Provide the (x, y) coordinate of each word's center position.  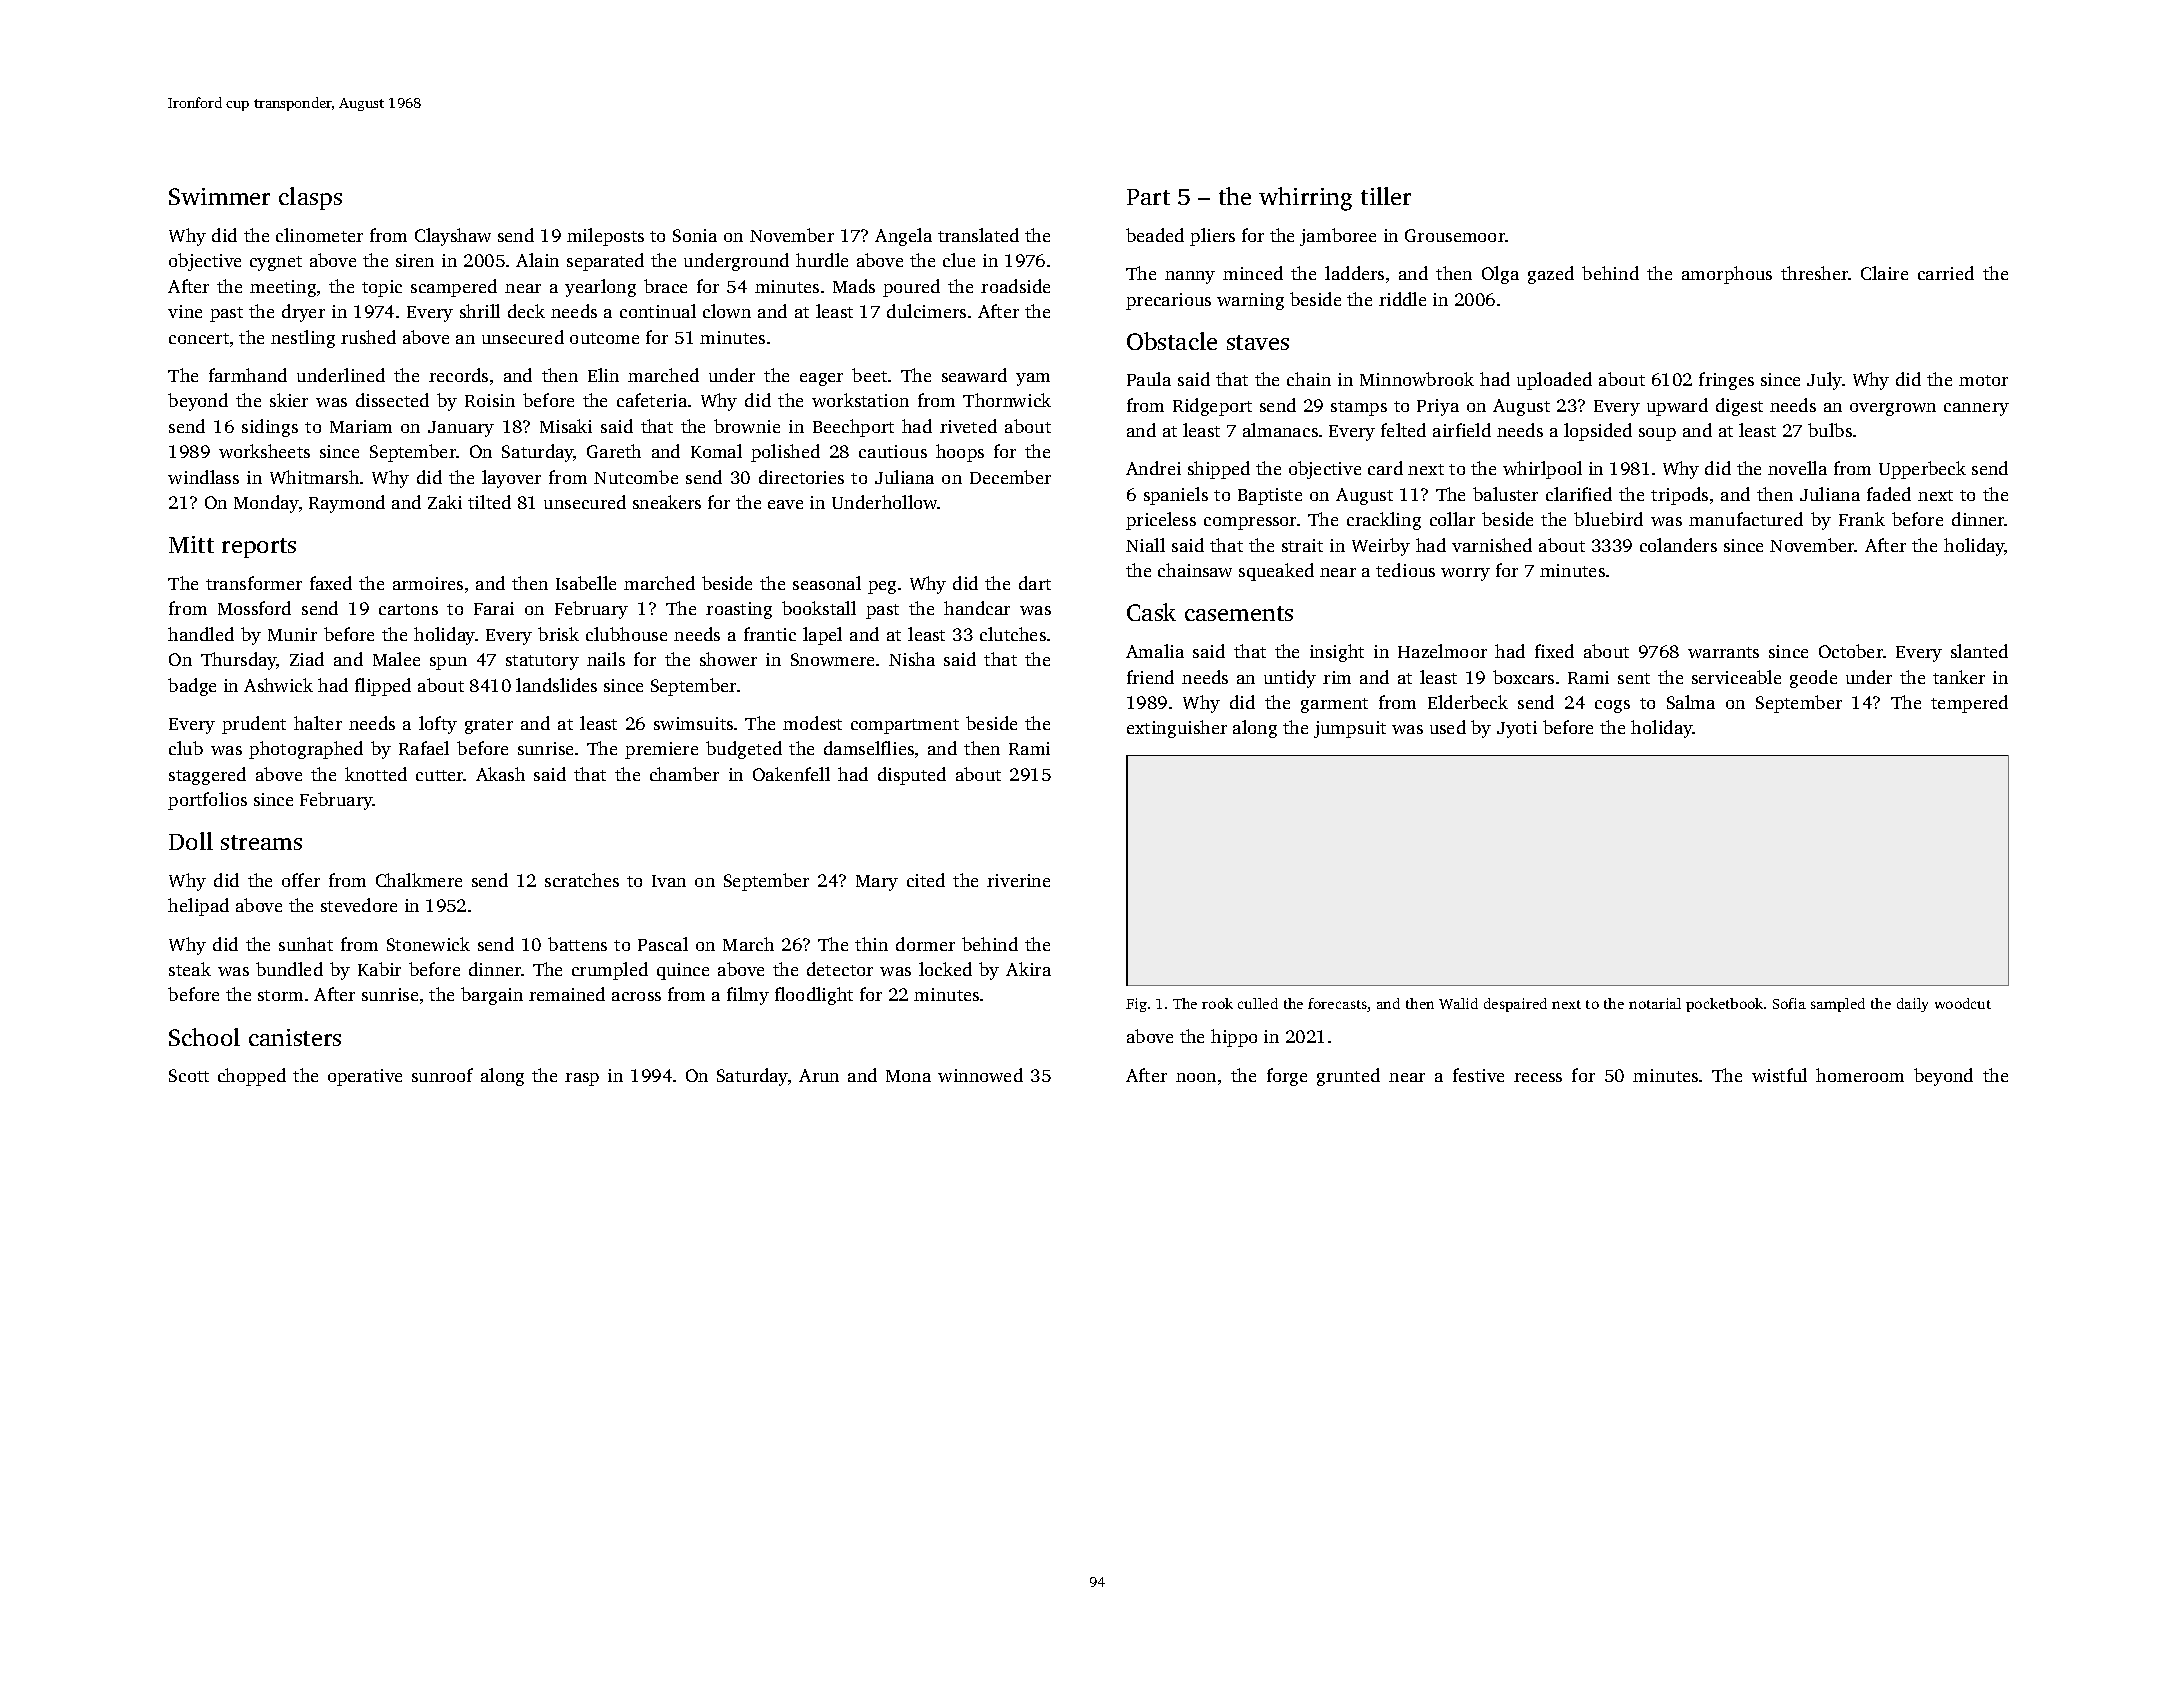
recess (1538, 1077)
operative (365, 1077)
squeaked (1276, 572)
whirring (1305, 199)
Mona (908, 1076)
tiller (1386, 196)
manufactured (1746, 519)
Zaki (445, 502)
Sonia (695, 235)
